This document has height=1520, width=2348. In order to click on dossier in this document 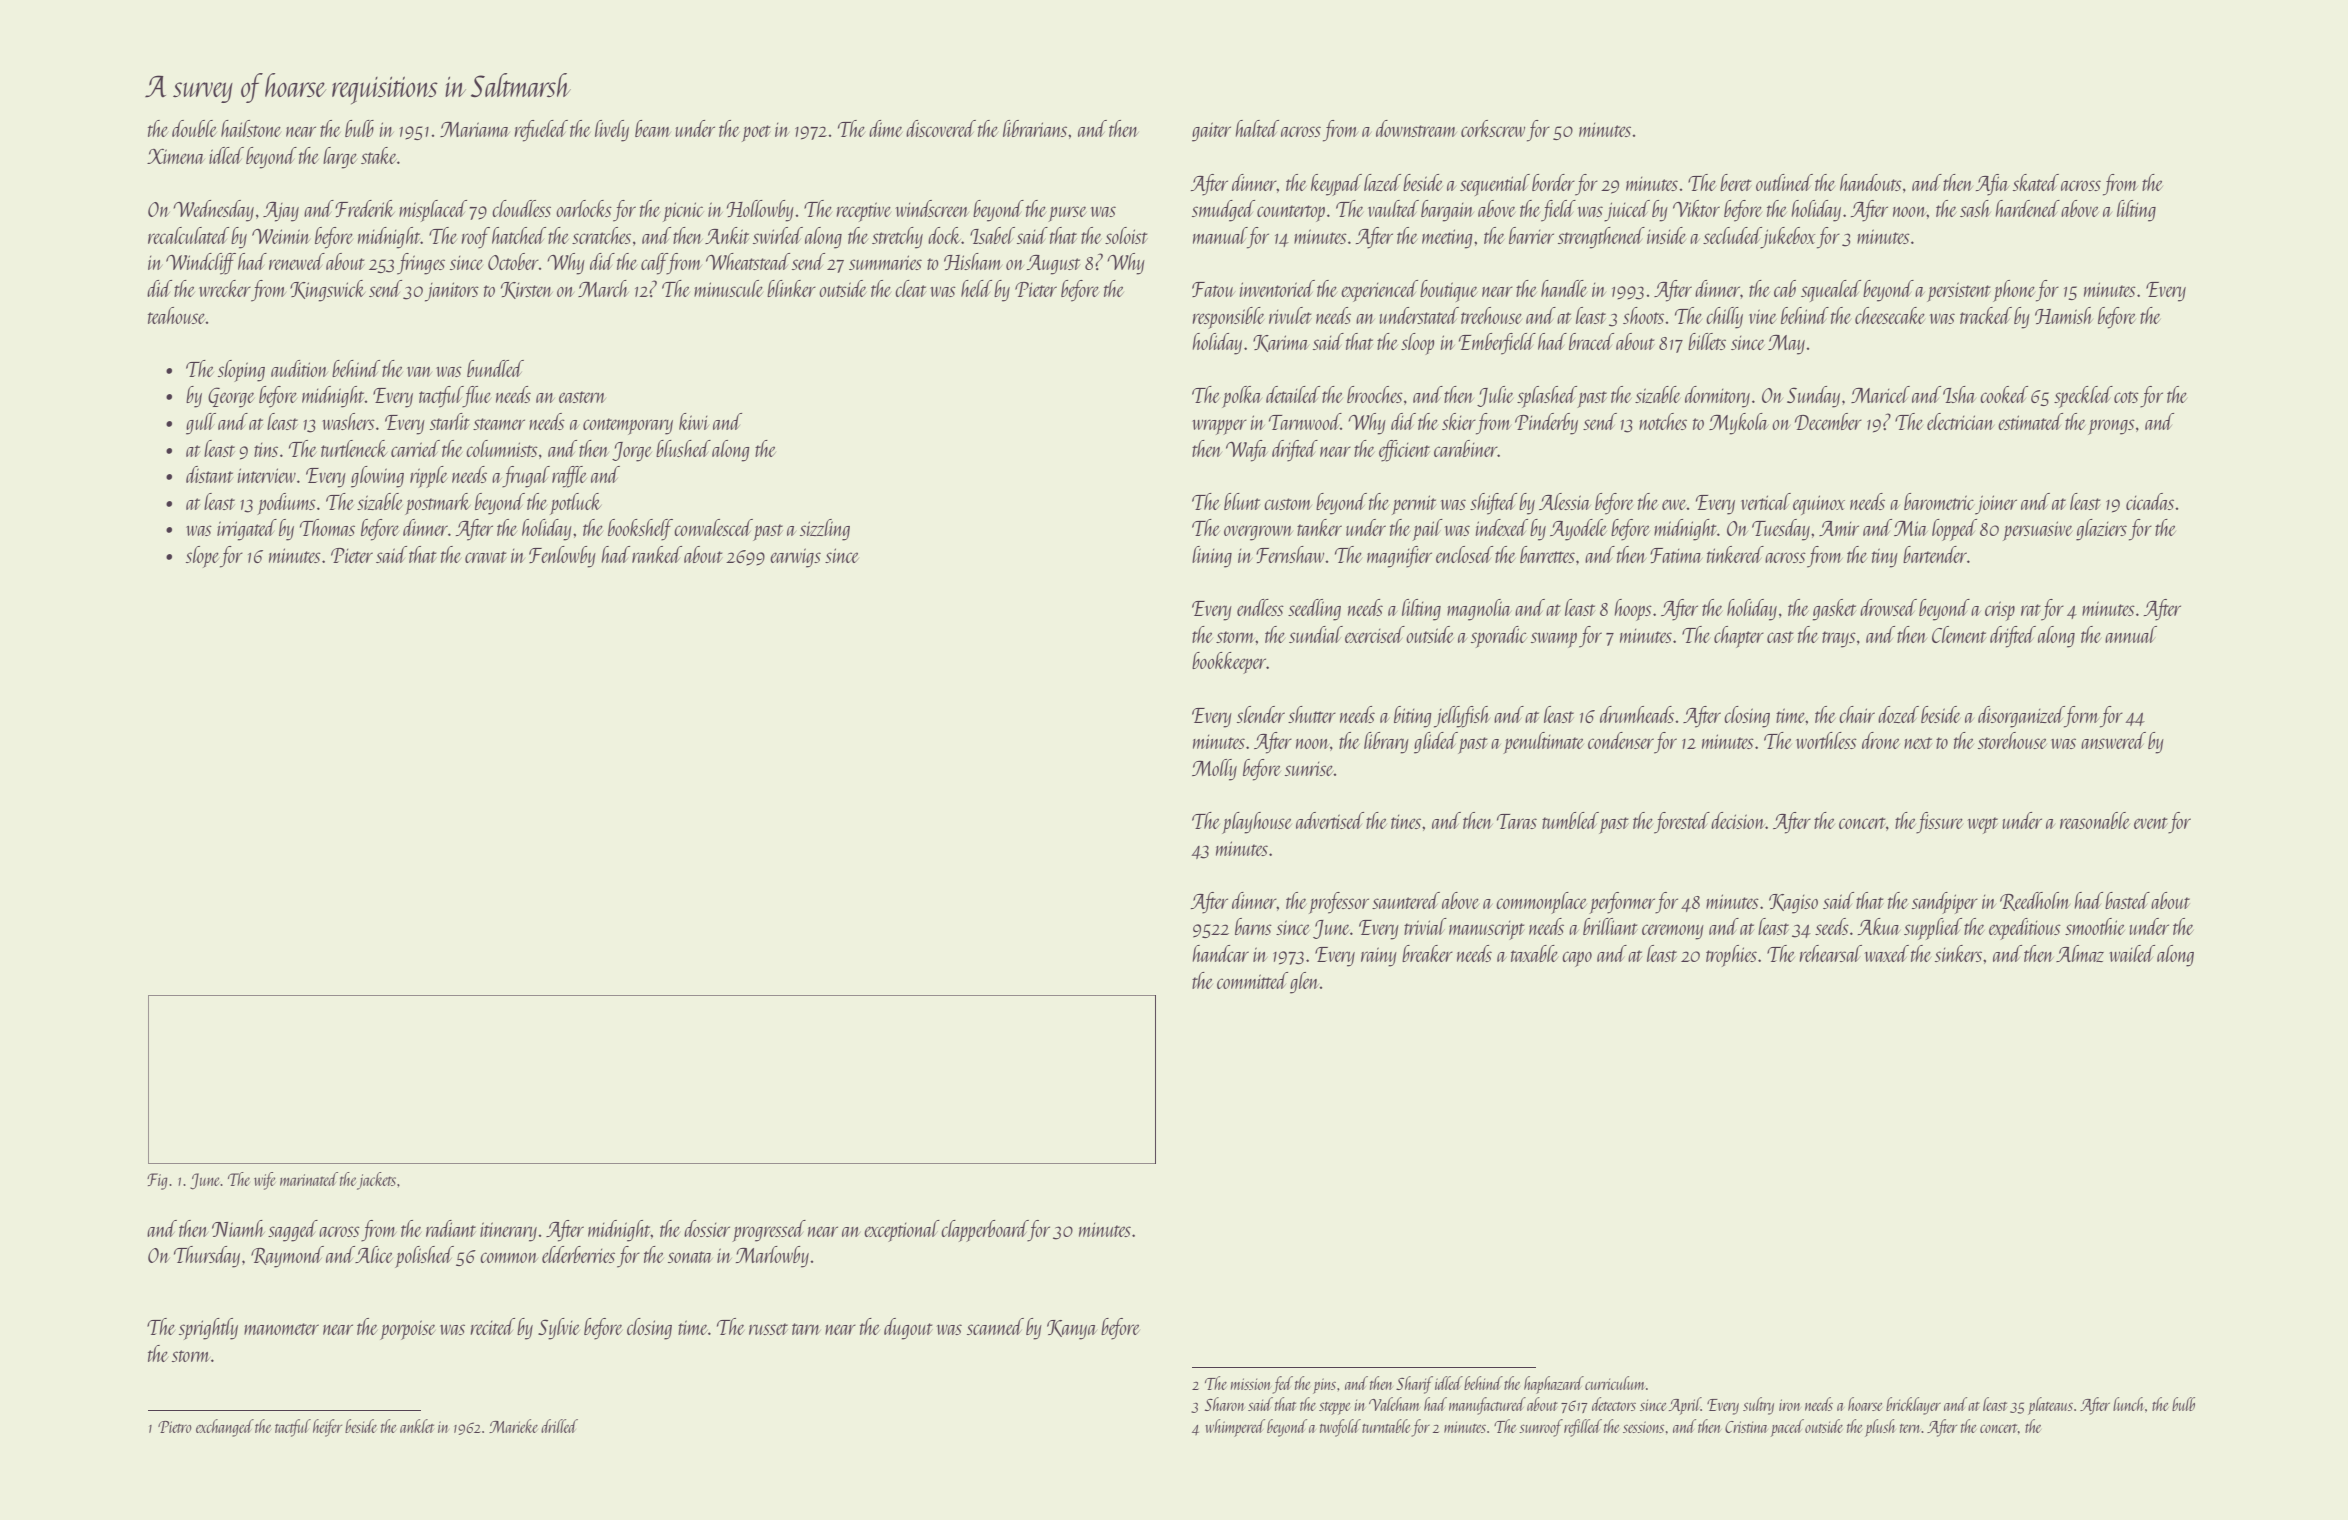, I will do `click(707, 1228)`.
